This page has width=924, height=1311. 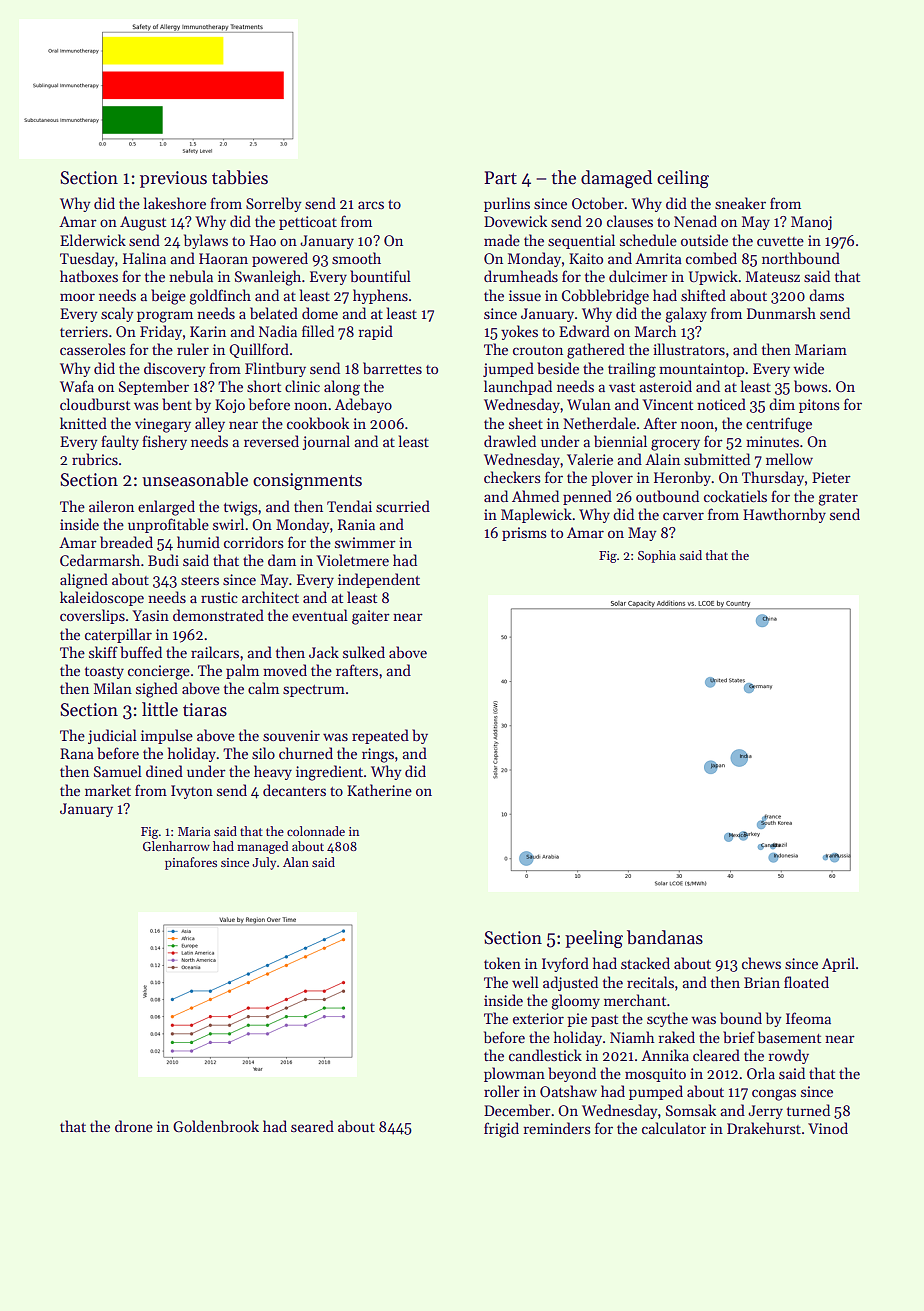 I want to click on breaded, so click(x=126, y=542).
